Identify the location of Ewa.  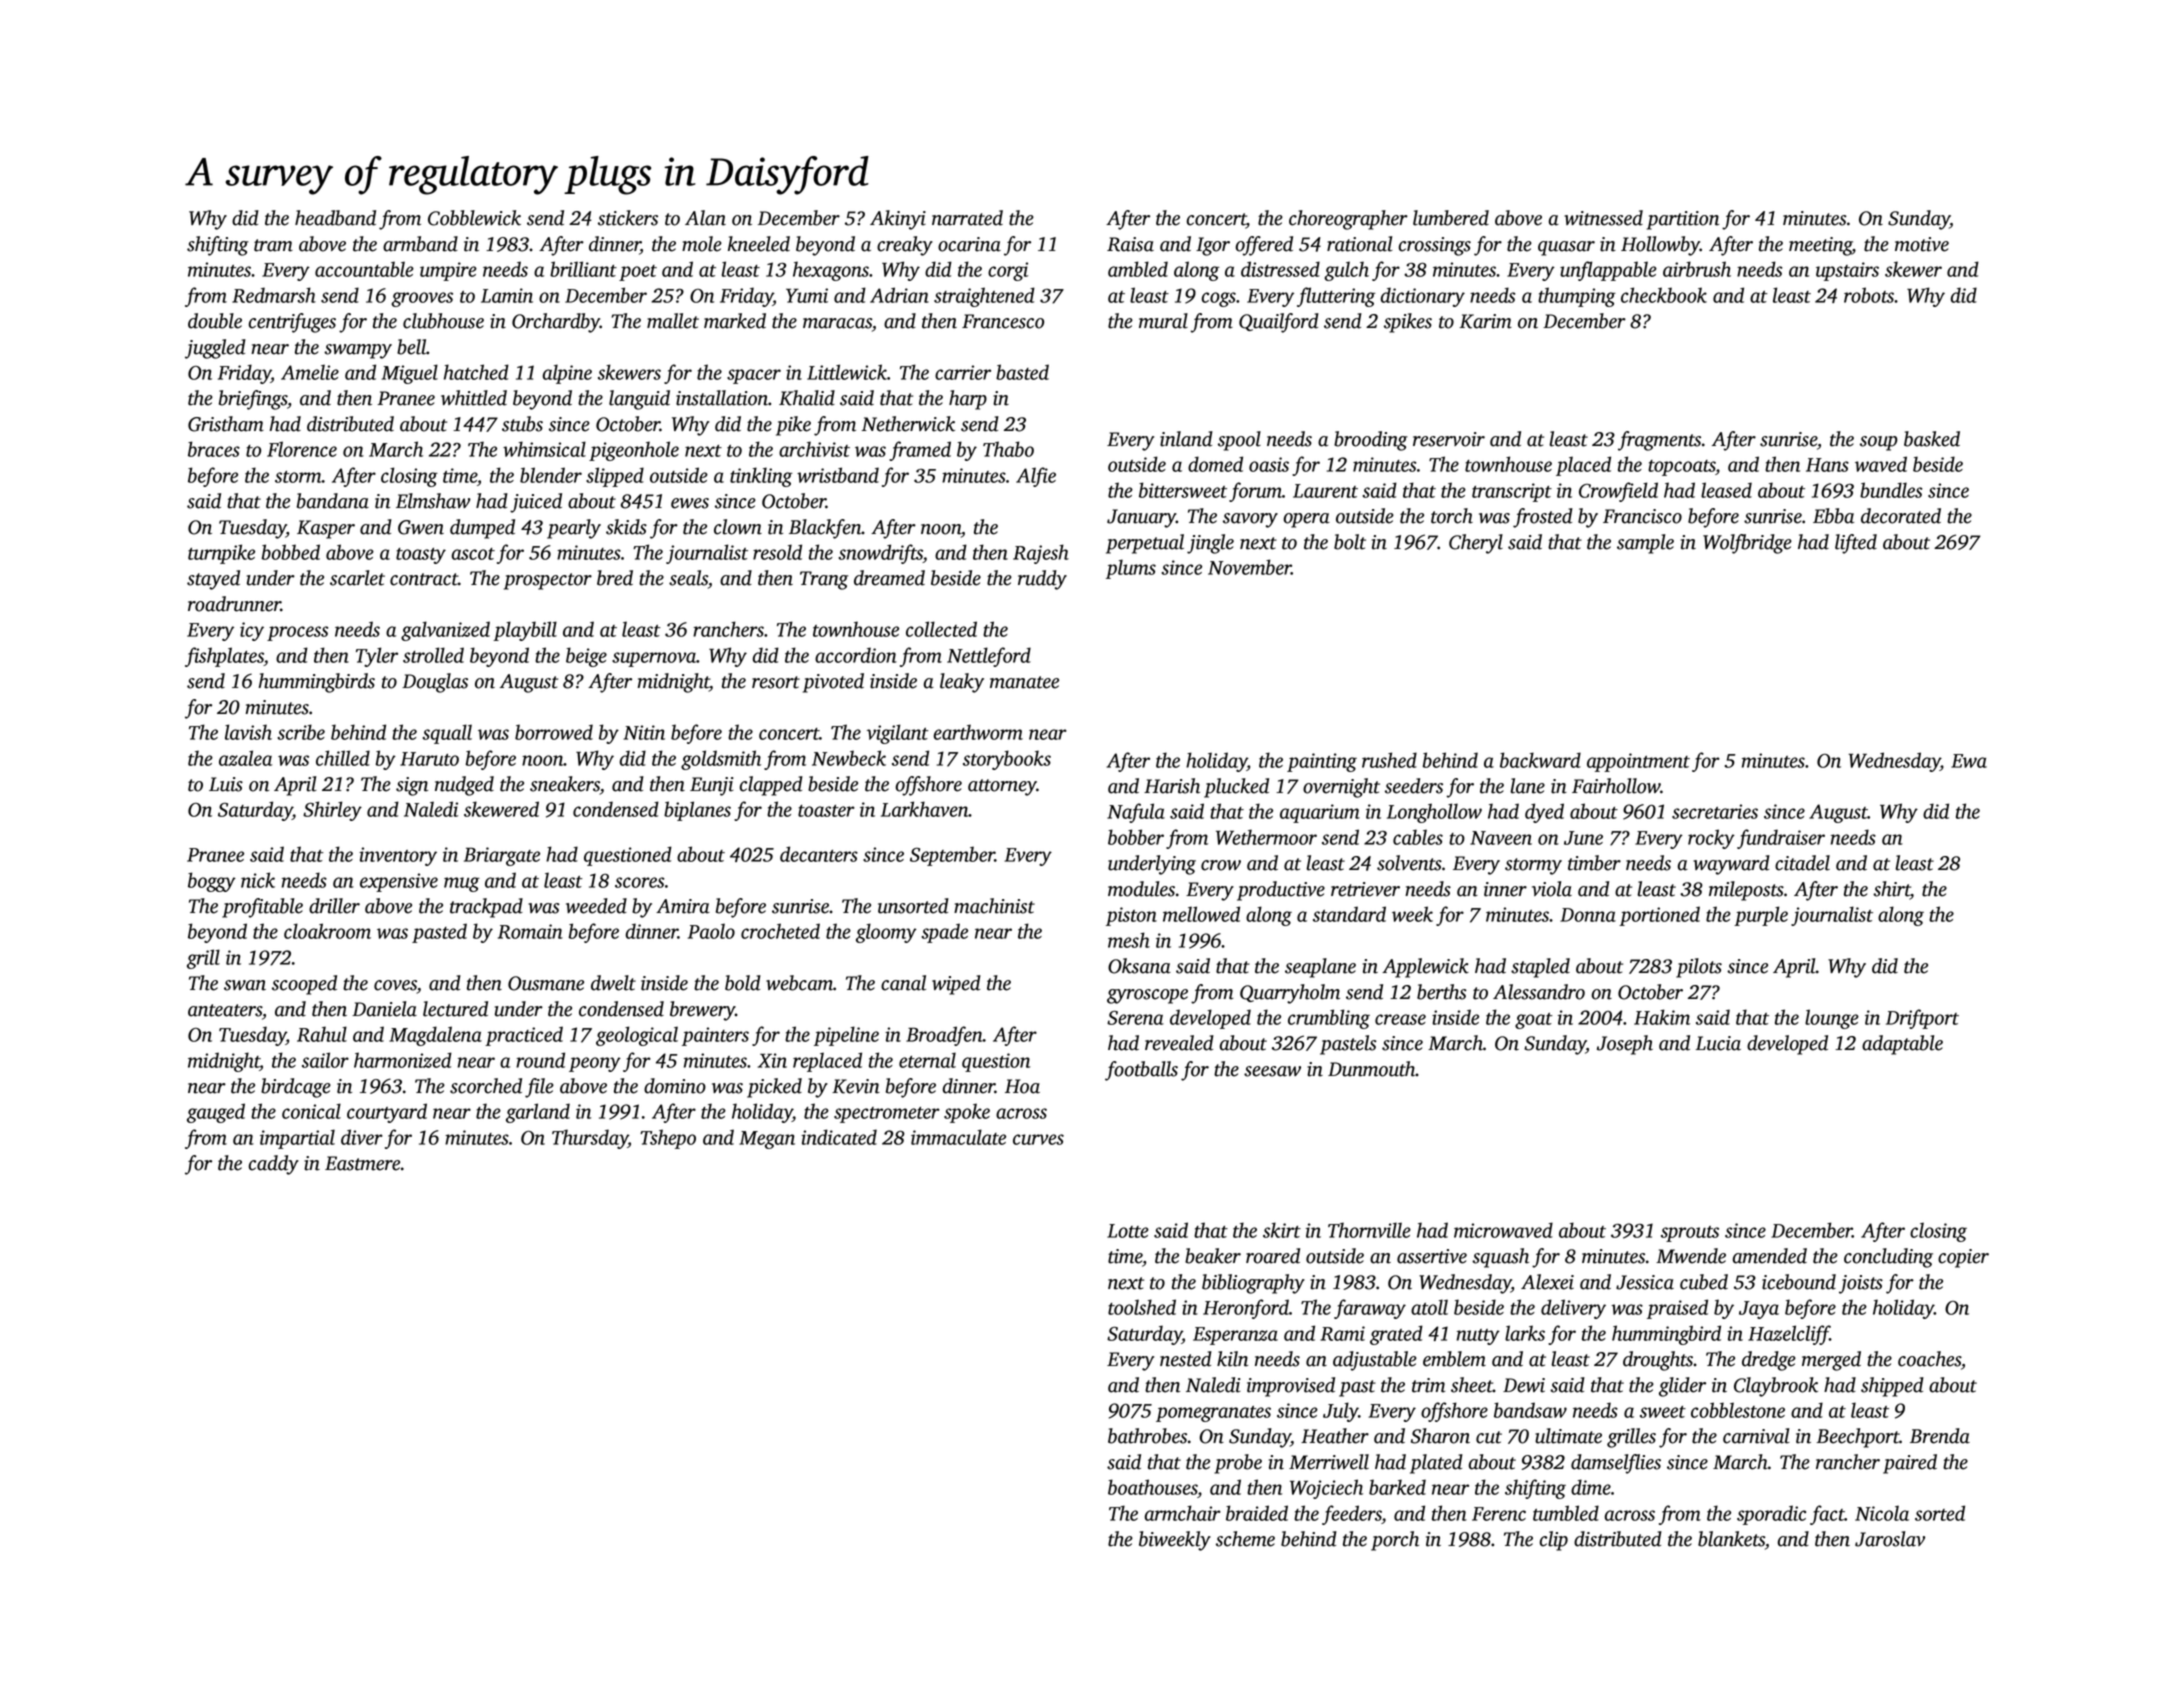
(1969, 761).
